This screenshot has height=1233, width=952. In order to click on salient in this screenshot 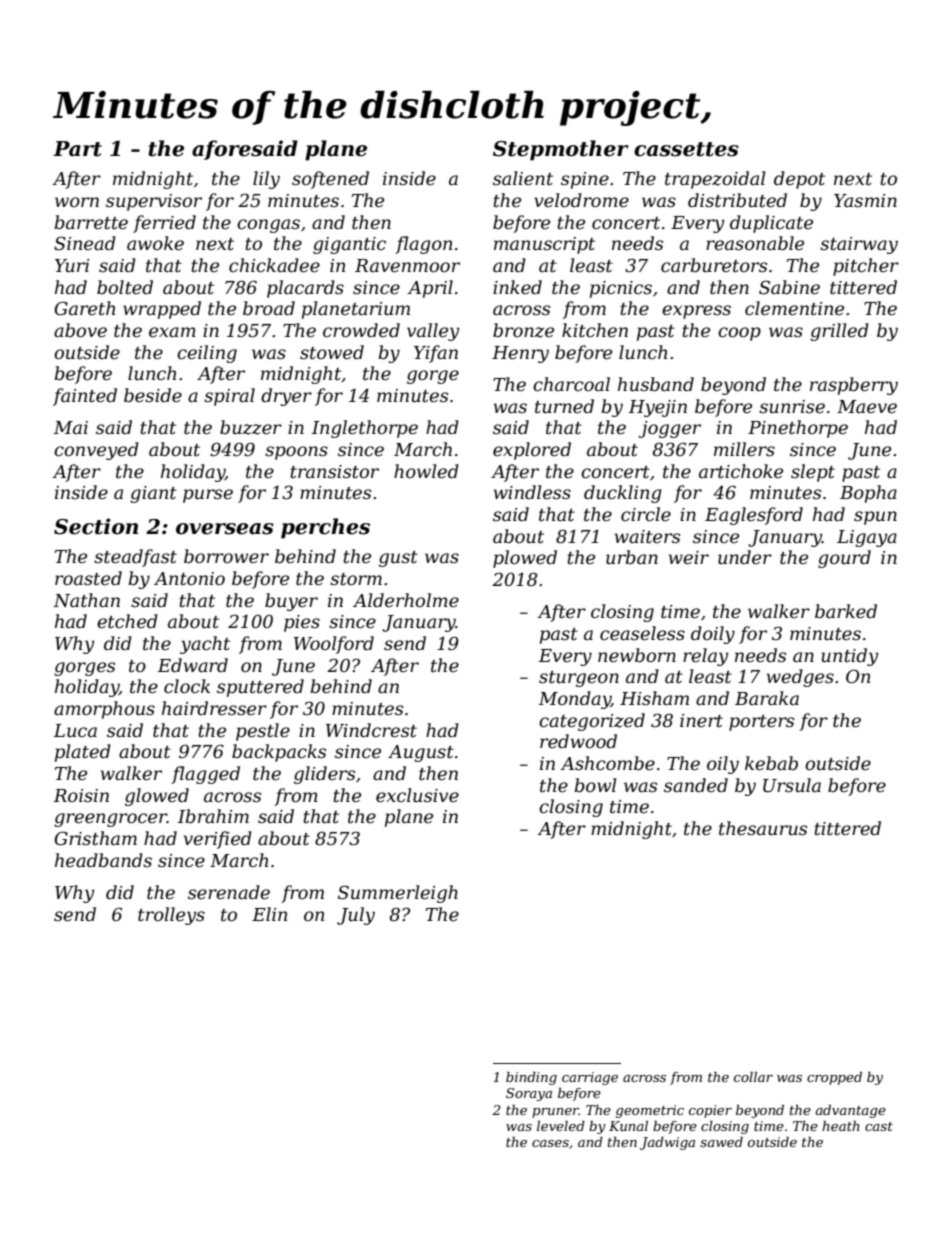, I will do `click(523, 178)`.
